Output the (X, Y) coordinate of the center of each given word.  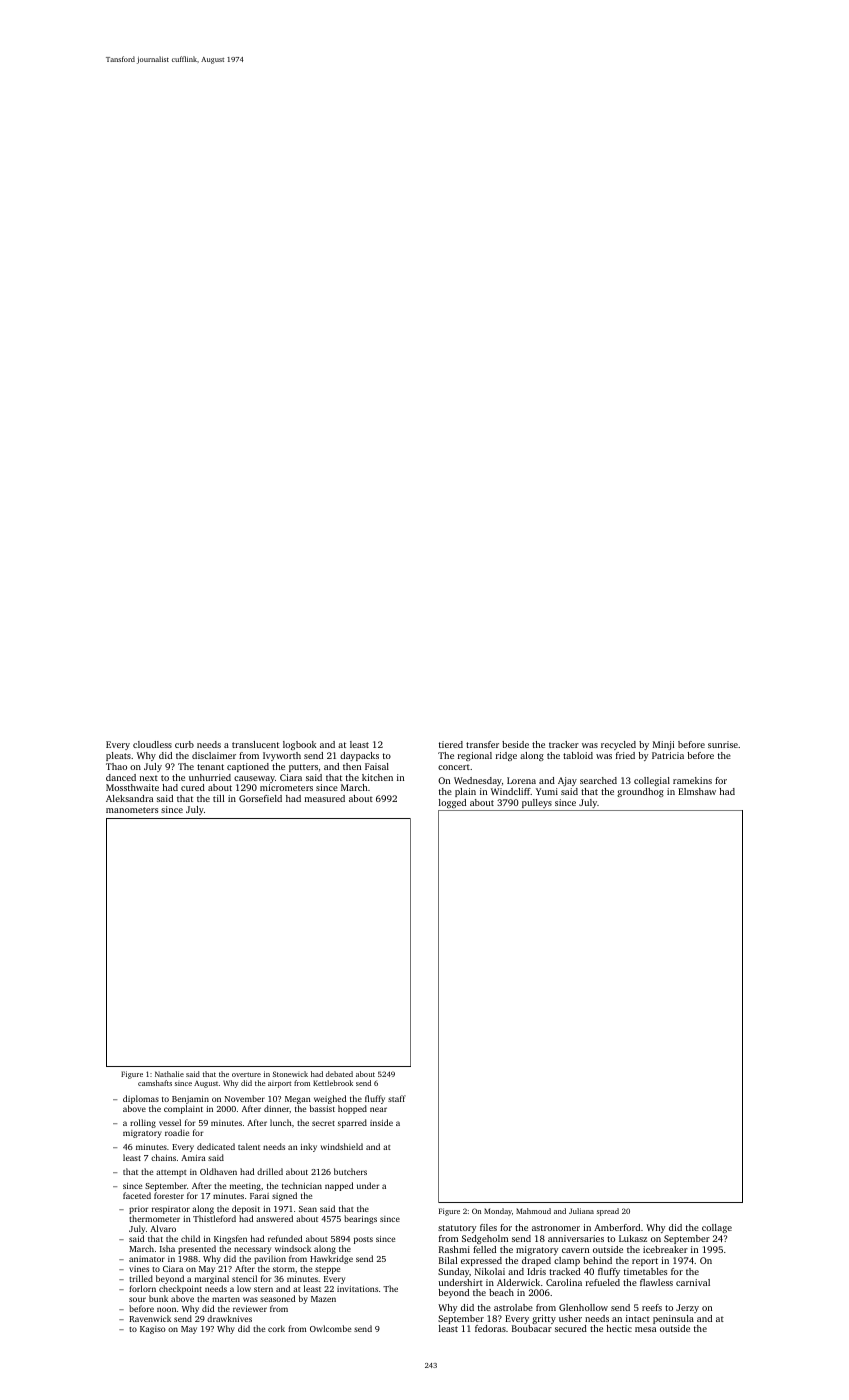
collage (717, 1228)
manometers (132, 810)
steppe (327, 1270)
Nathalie (169, 1074)
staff (397, 1098)
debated (339, 1074)
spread (608, 1212)
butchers (350, 1171)
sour (137, 1299)
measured (325, 798)
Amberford (617, 1227)
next (149, 778)
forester (169, 1195)
